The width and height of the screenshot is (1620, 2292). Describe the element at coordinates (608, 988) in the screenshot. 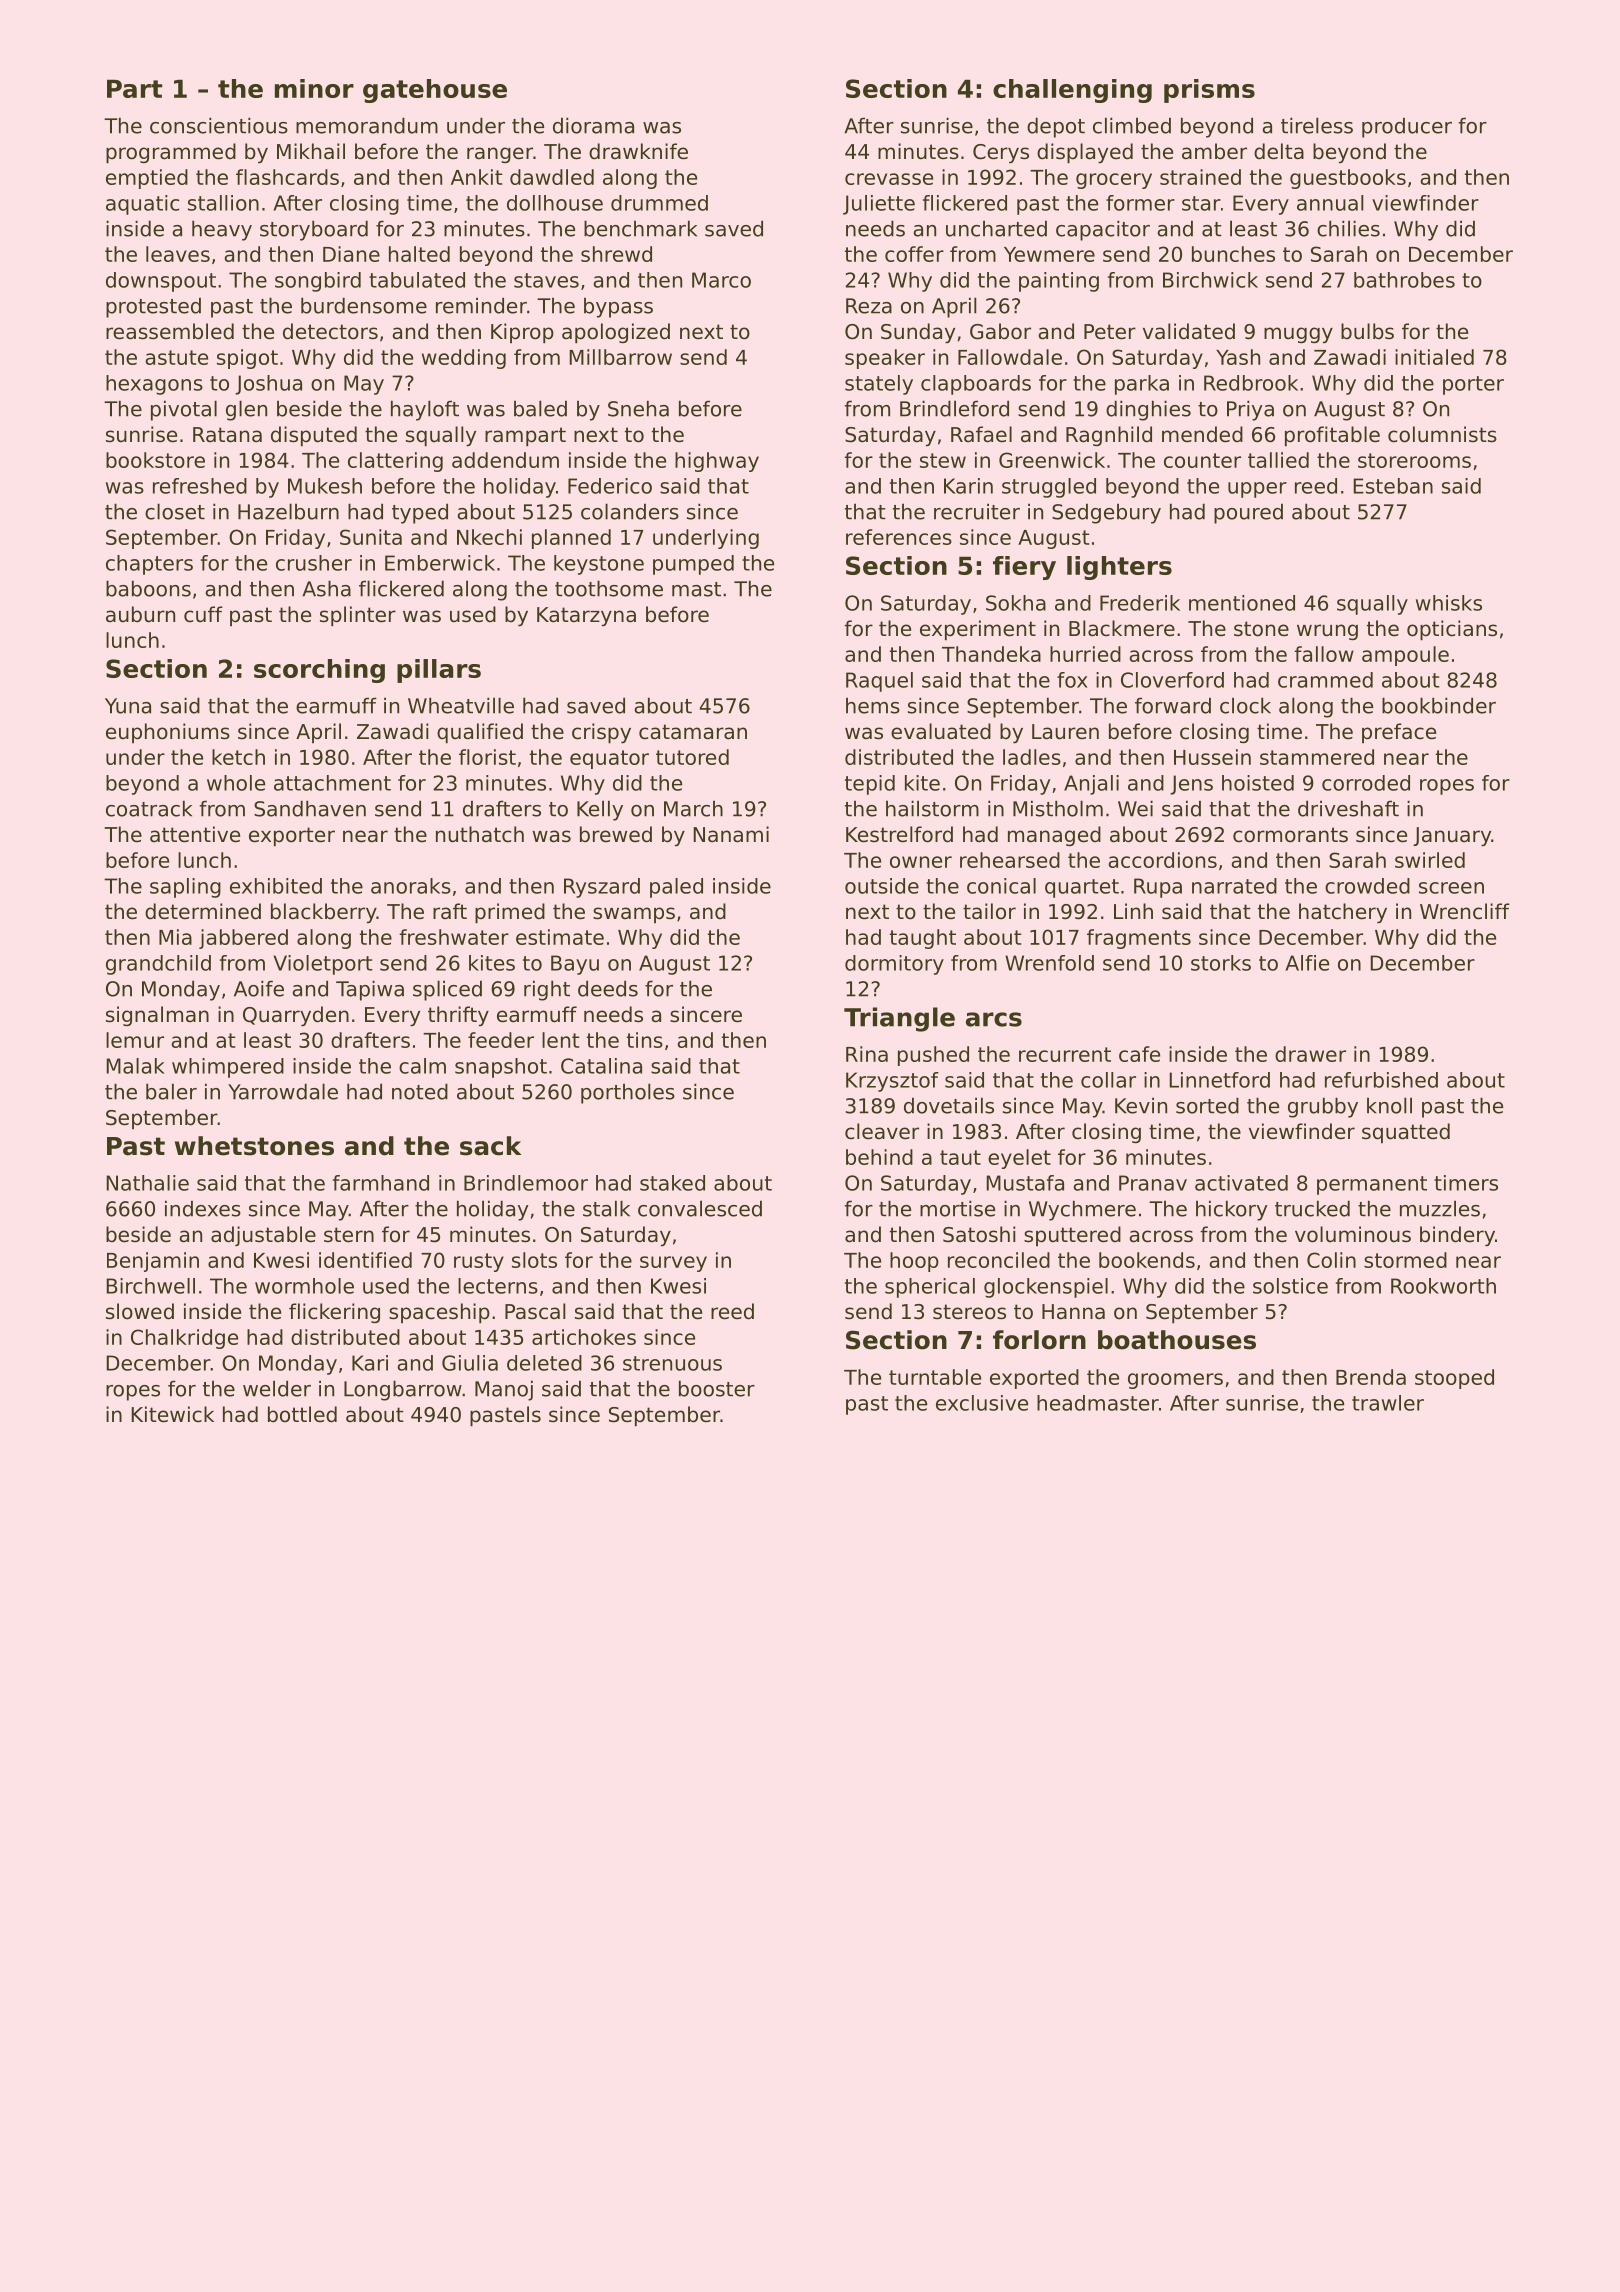

I see `deeds` at that location.
